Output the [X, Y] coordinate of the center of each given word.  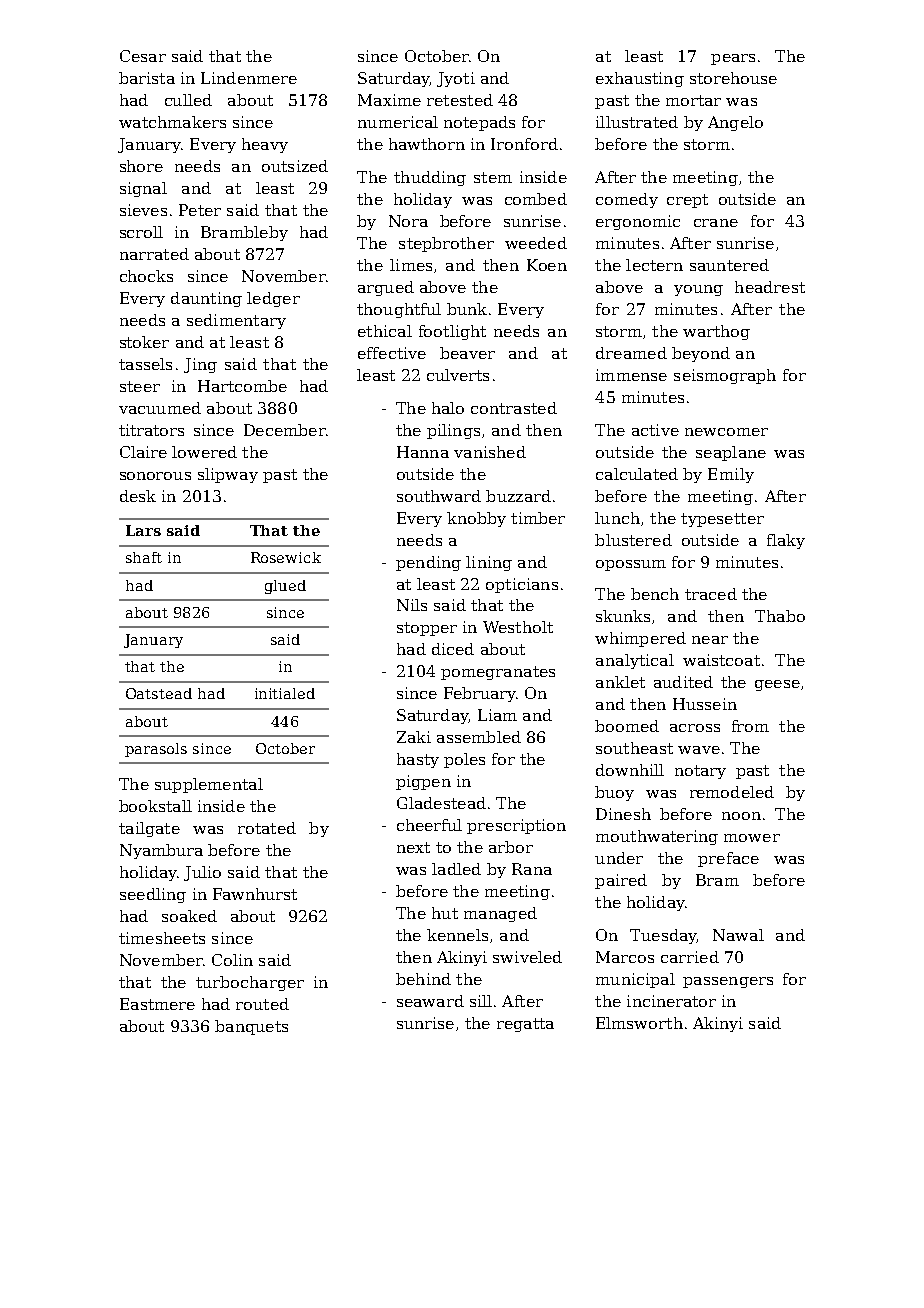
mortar [693, 100]
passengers [728, 982]
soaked [189, 916]
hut [445, 913]
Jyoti [456, 79]
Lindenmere [249, 78]
